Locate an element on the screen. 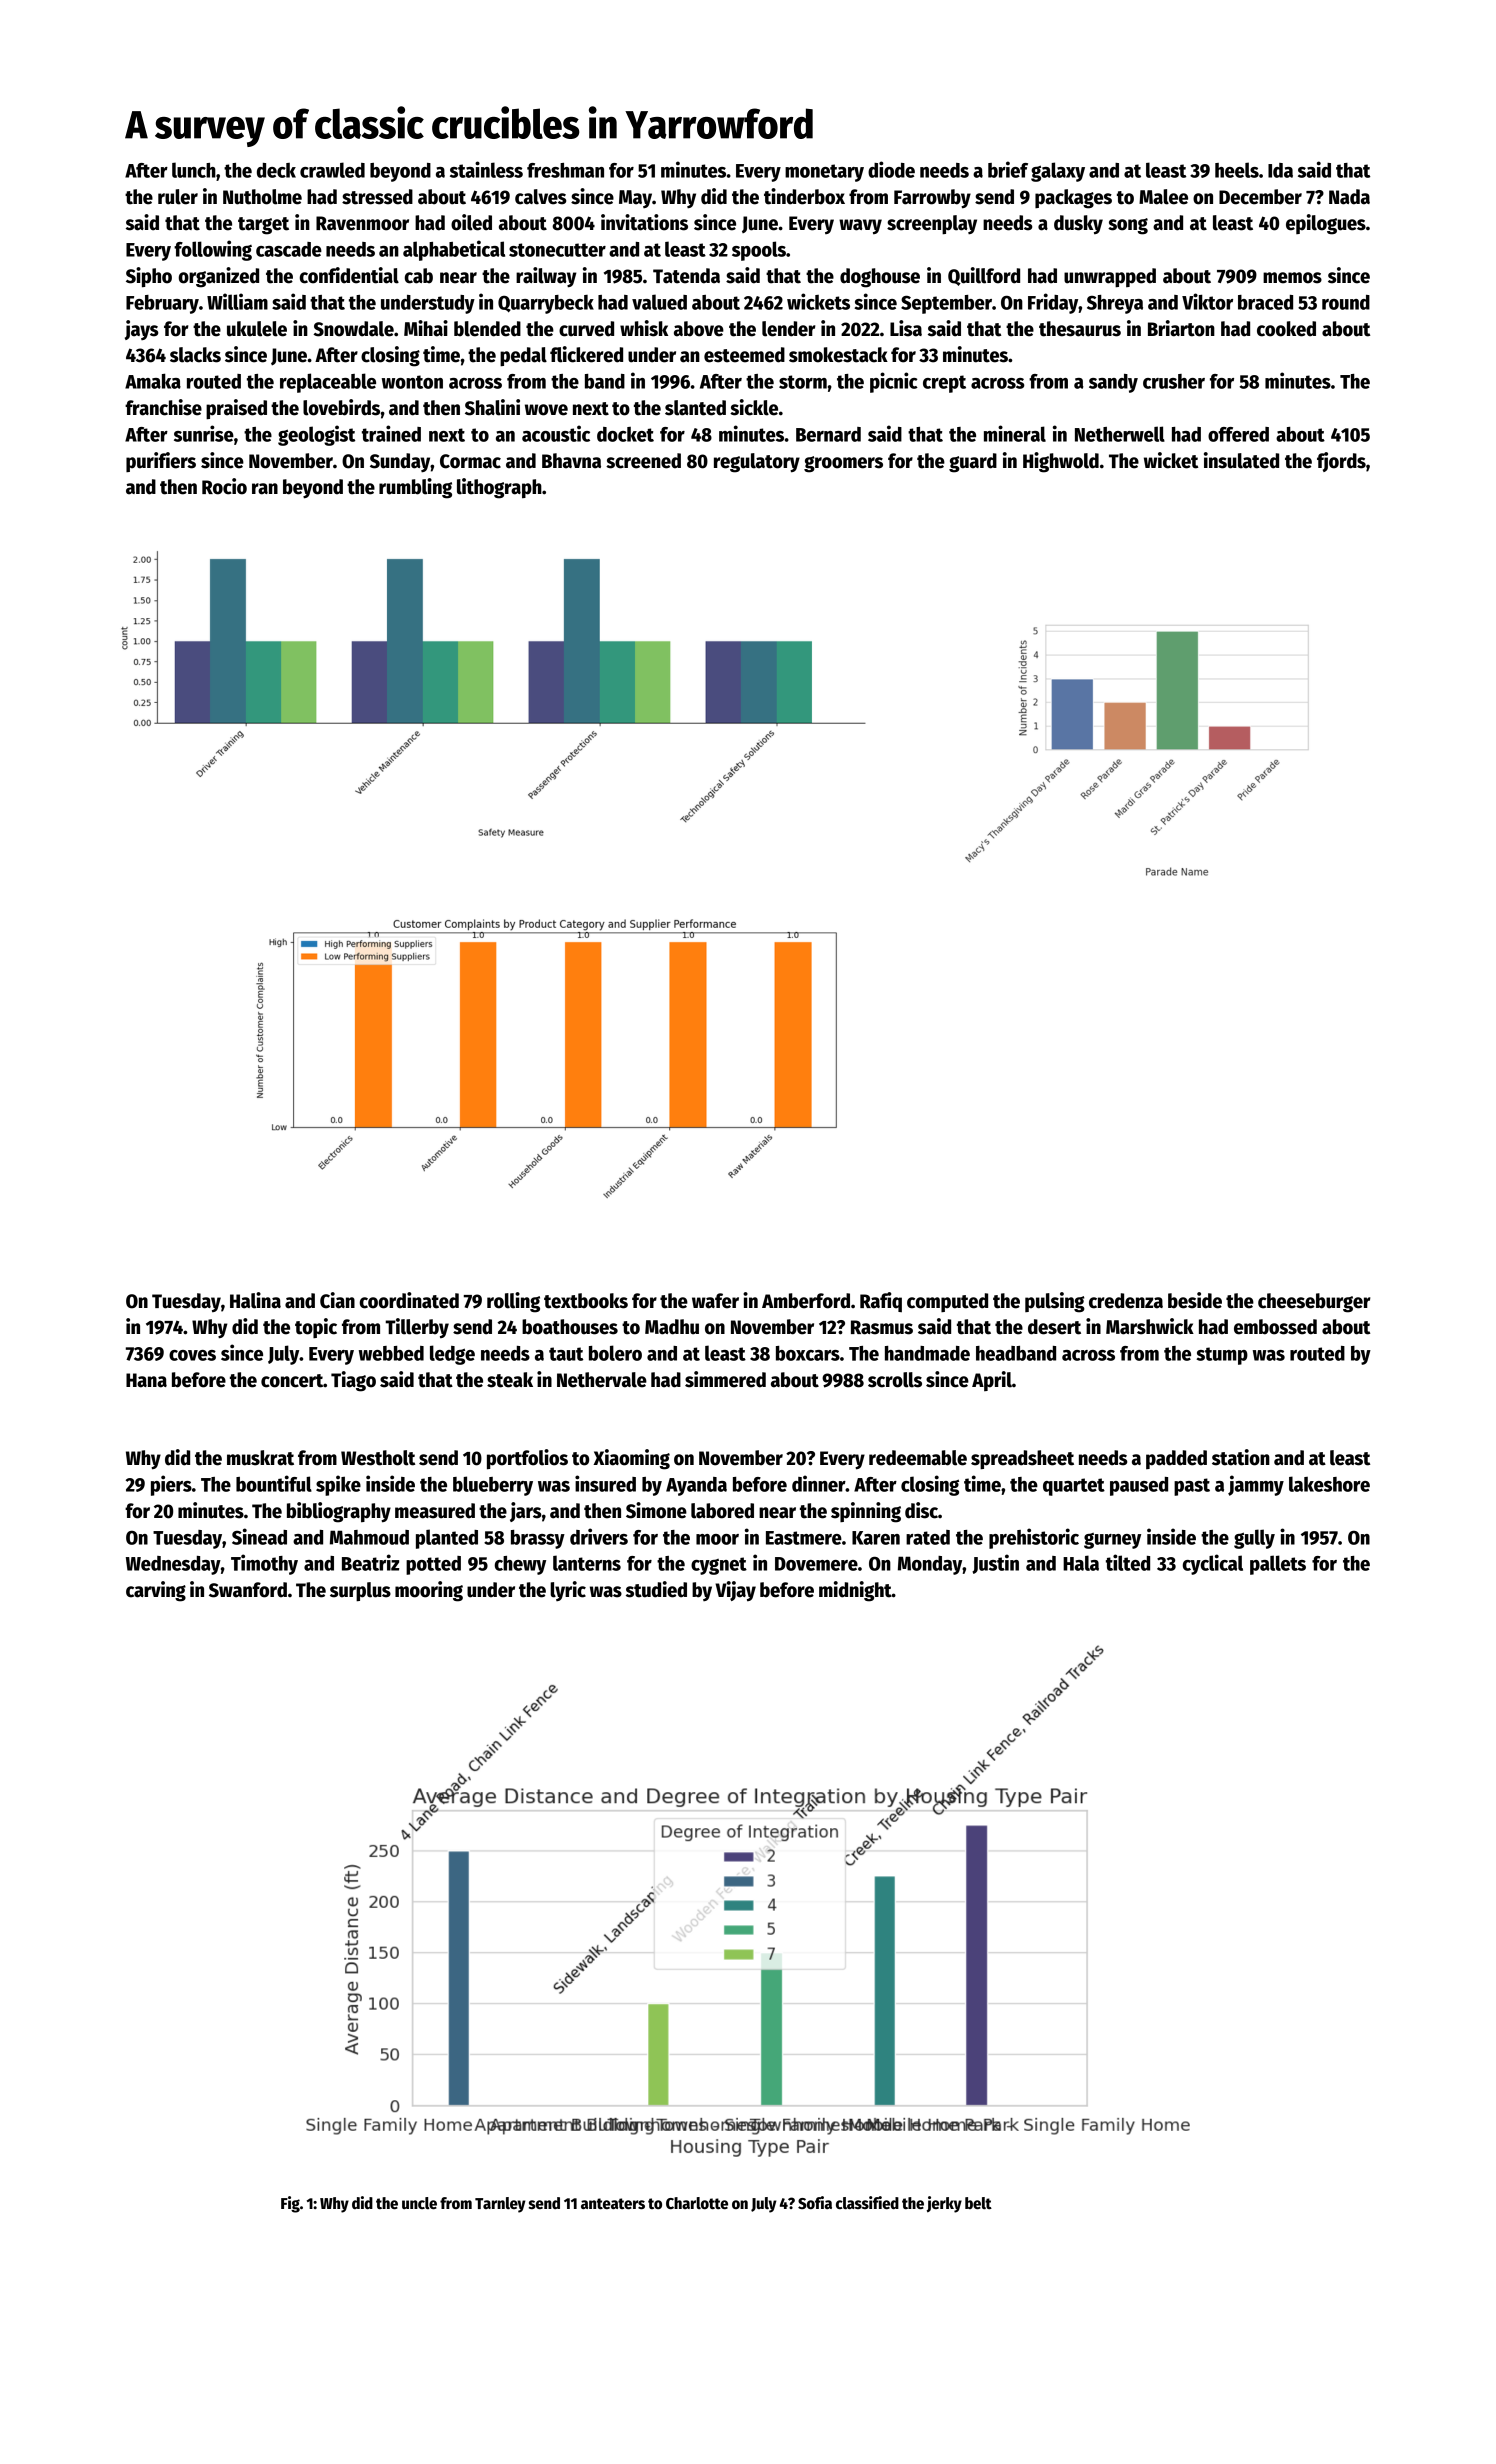  cheeseburger is located at coordinates (1314, 1303).
